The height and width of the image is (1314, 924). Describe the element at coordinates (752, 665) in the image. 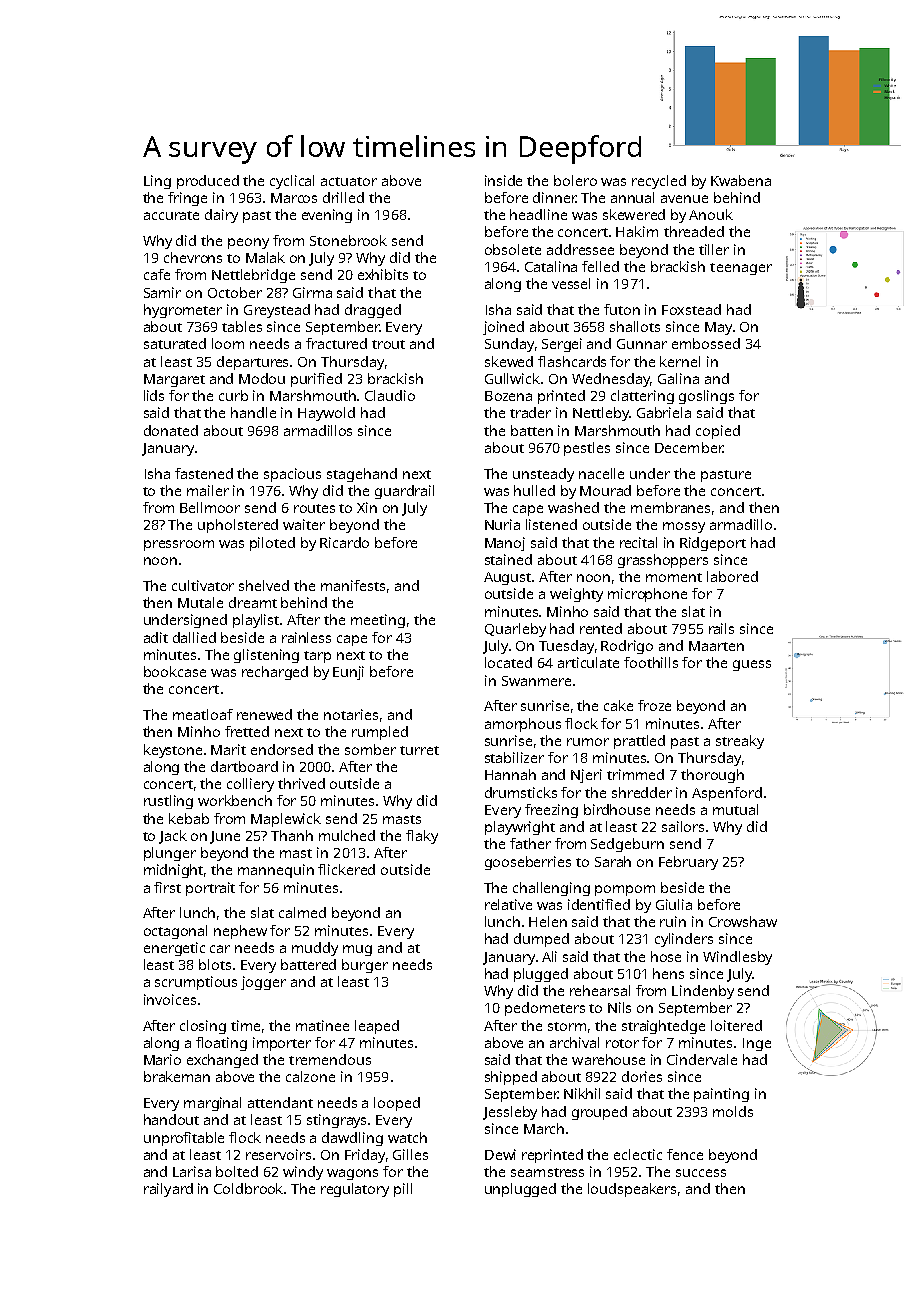

I see `guess` at that location.
